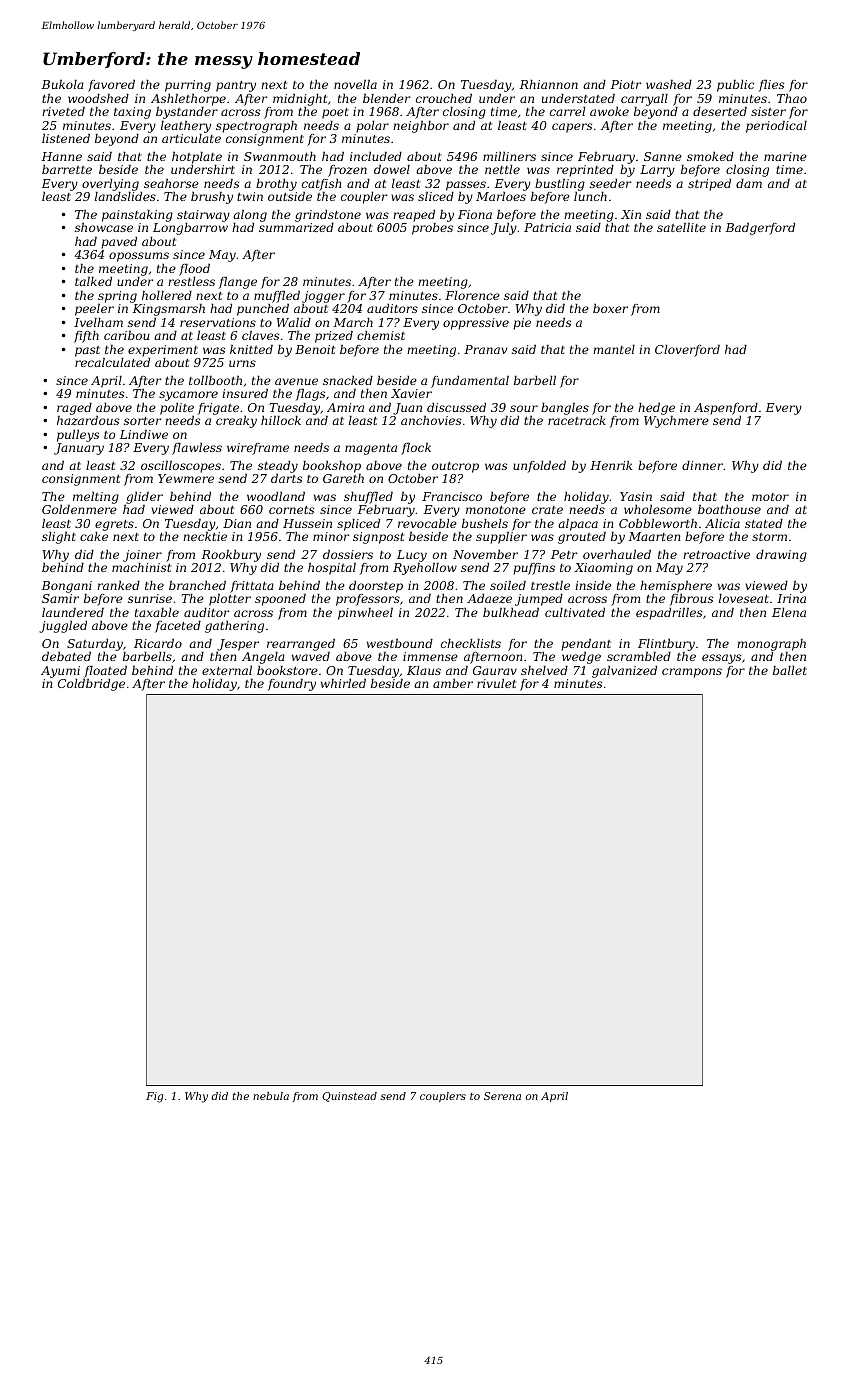 The height and width of the screenshot is (1400, 849). Describe the element at coordinates (365, 614) in the screenshot. I see `pinwheel` at that location.
